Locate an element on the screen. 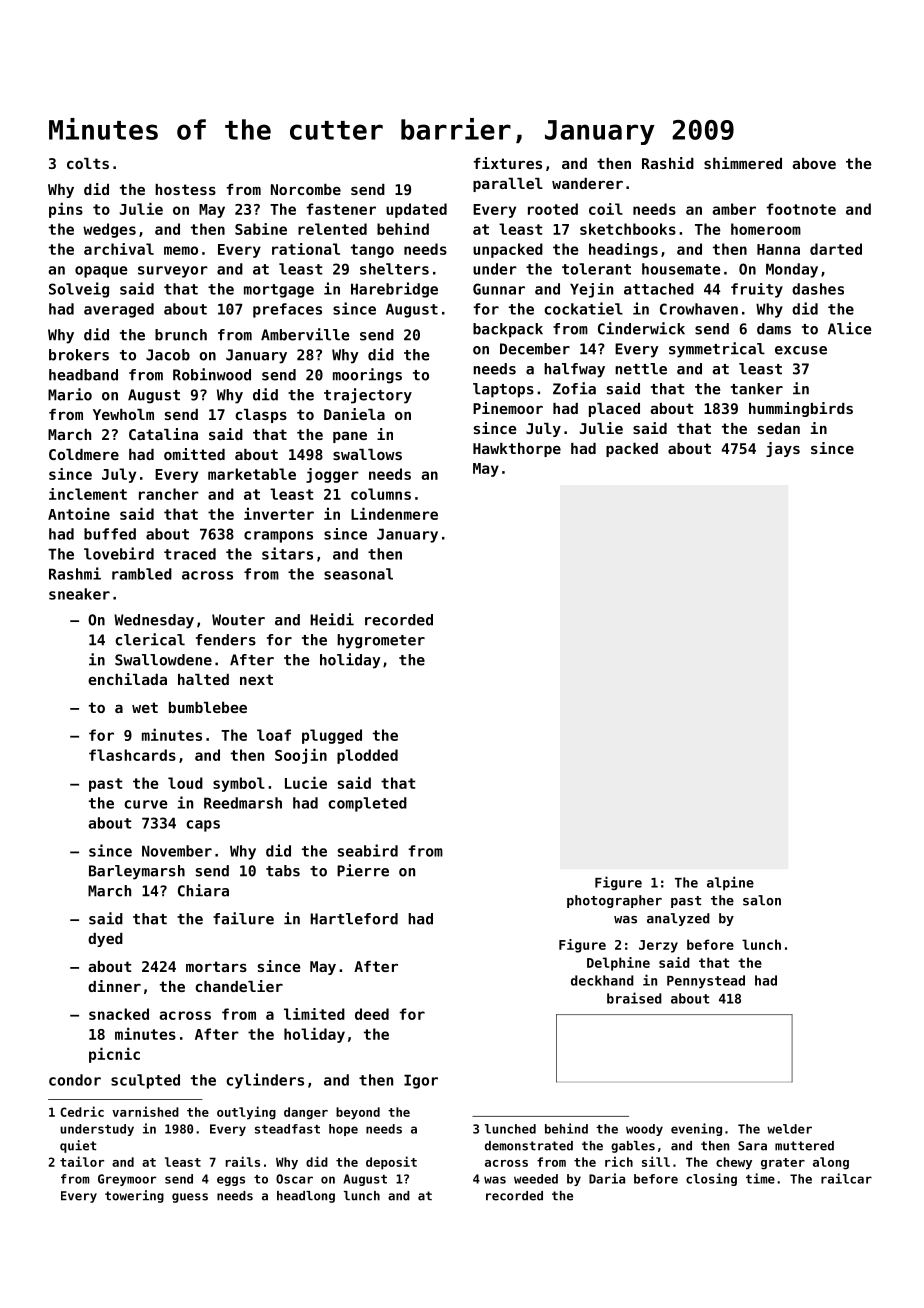 The width and height of the screenshot is (924, 1308). fixtures is located at coordinates (507, 163).
